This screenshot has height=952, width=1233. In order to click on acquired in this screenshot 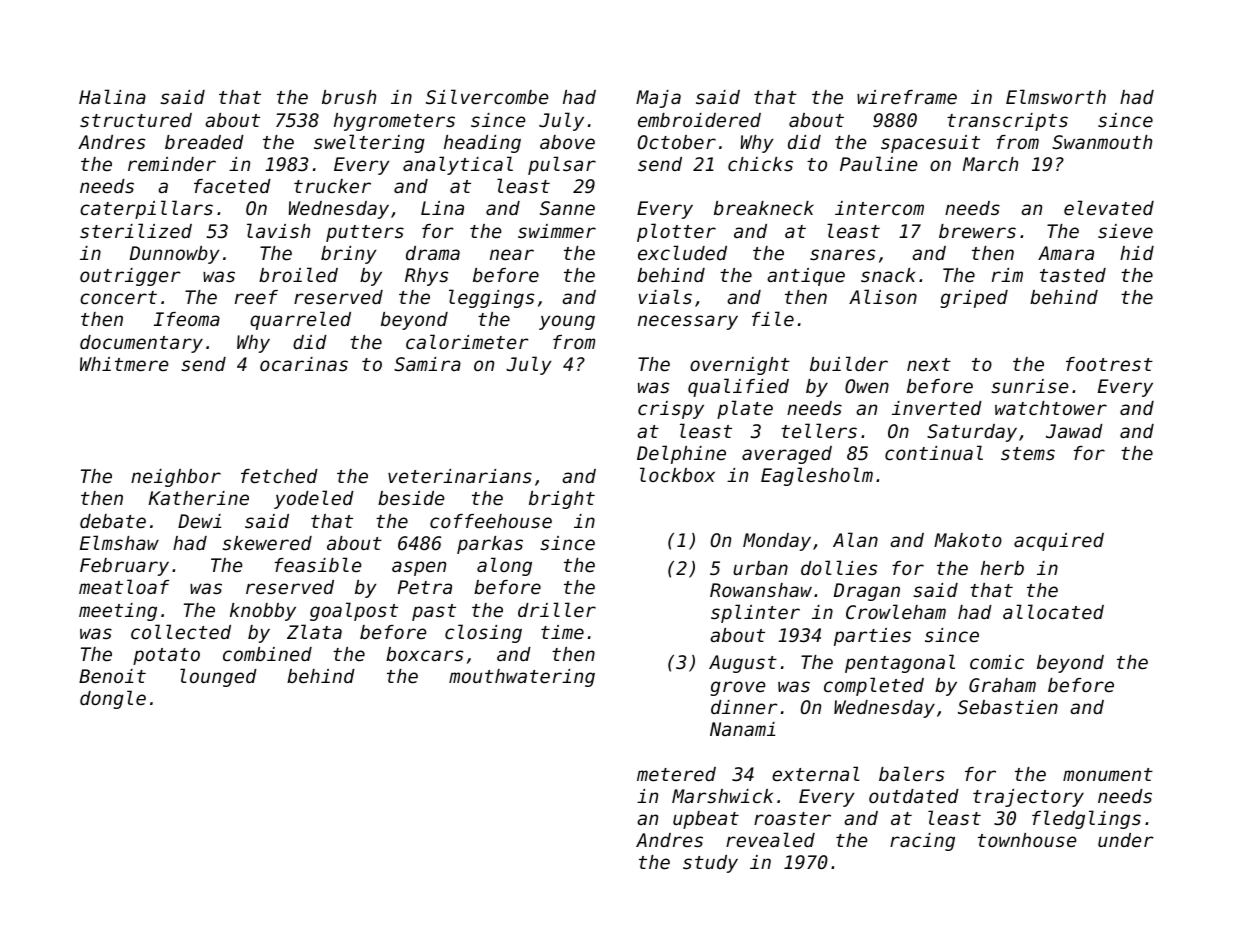, I will do `click(1059, 542)`.
